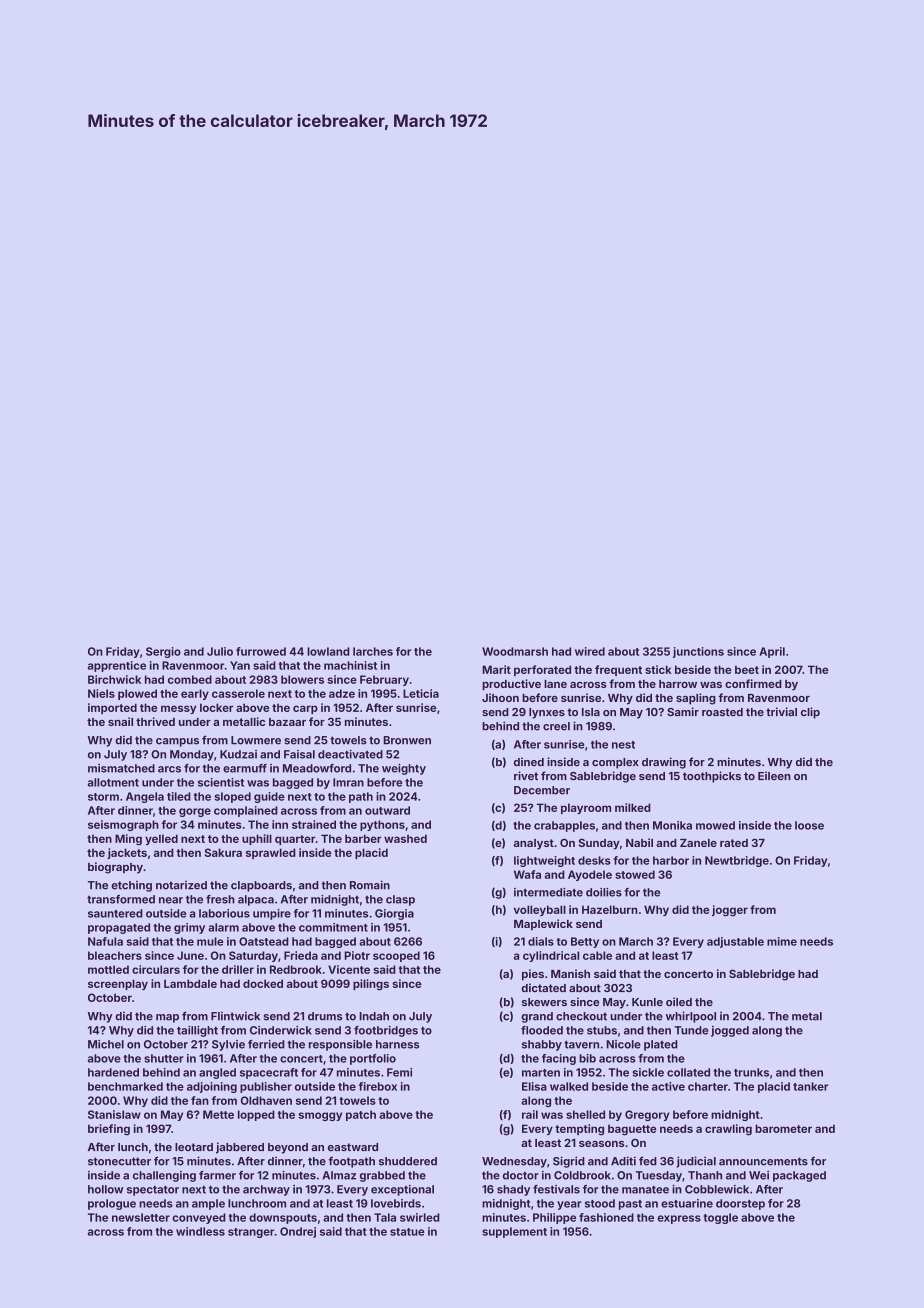 The image size is (924, 1308). Describe the element at coordinates (235, 1016) in the screenshot. I see `Flintwick` at that location.
